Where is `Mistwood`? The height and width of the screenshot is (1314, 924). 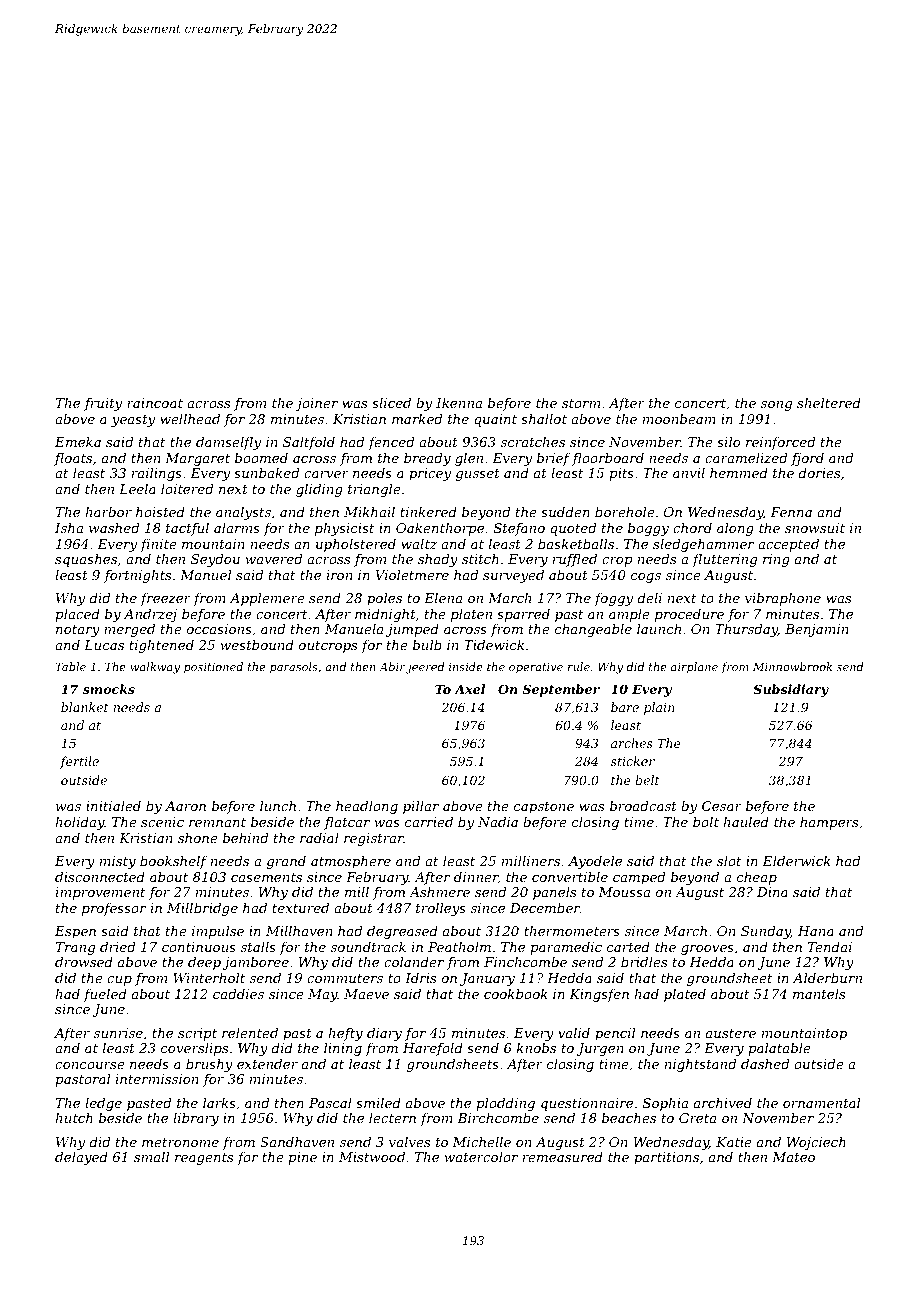 Mistwood is located at coordinates (372, 1157).
